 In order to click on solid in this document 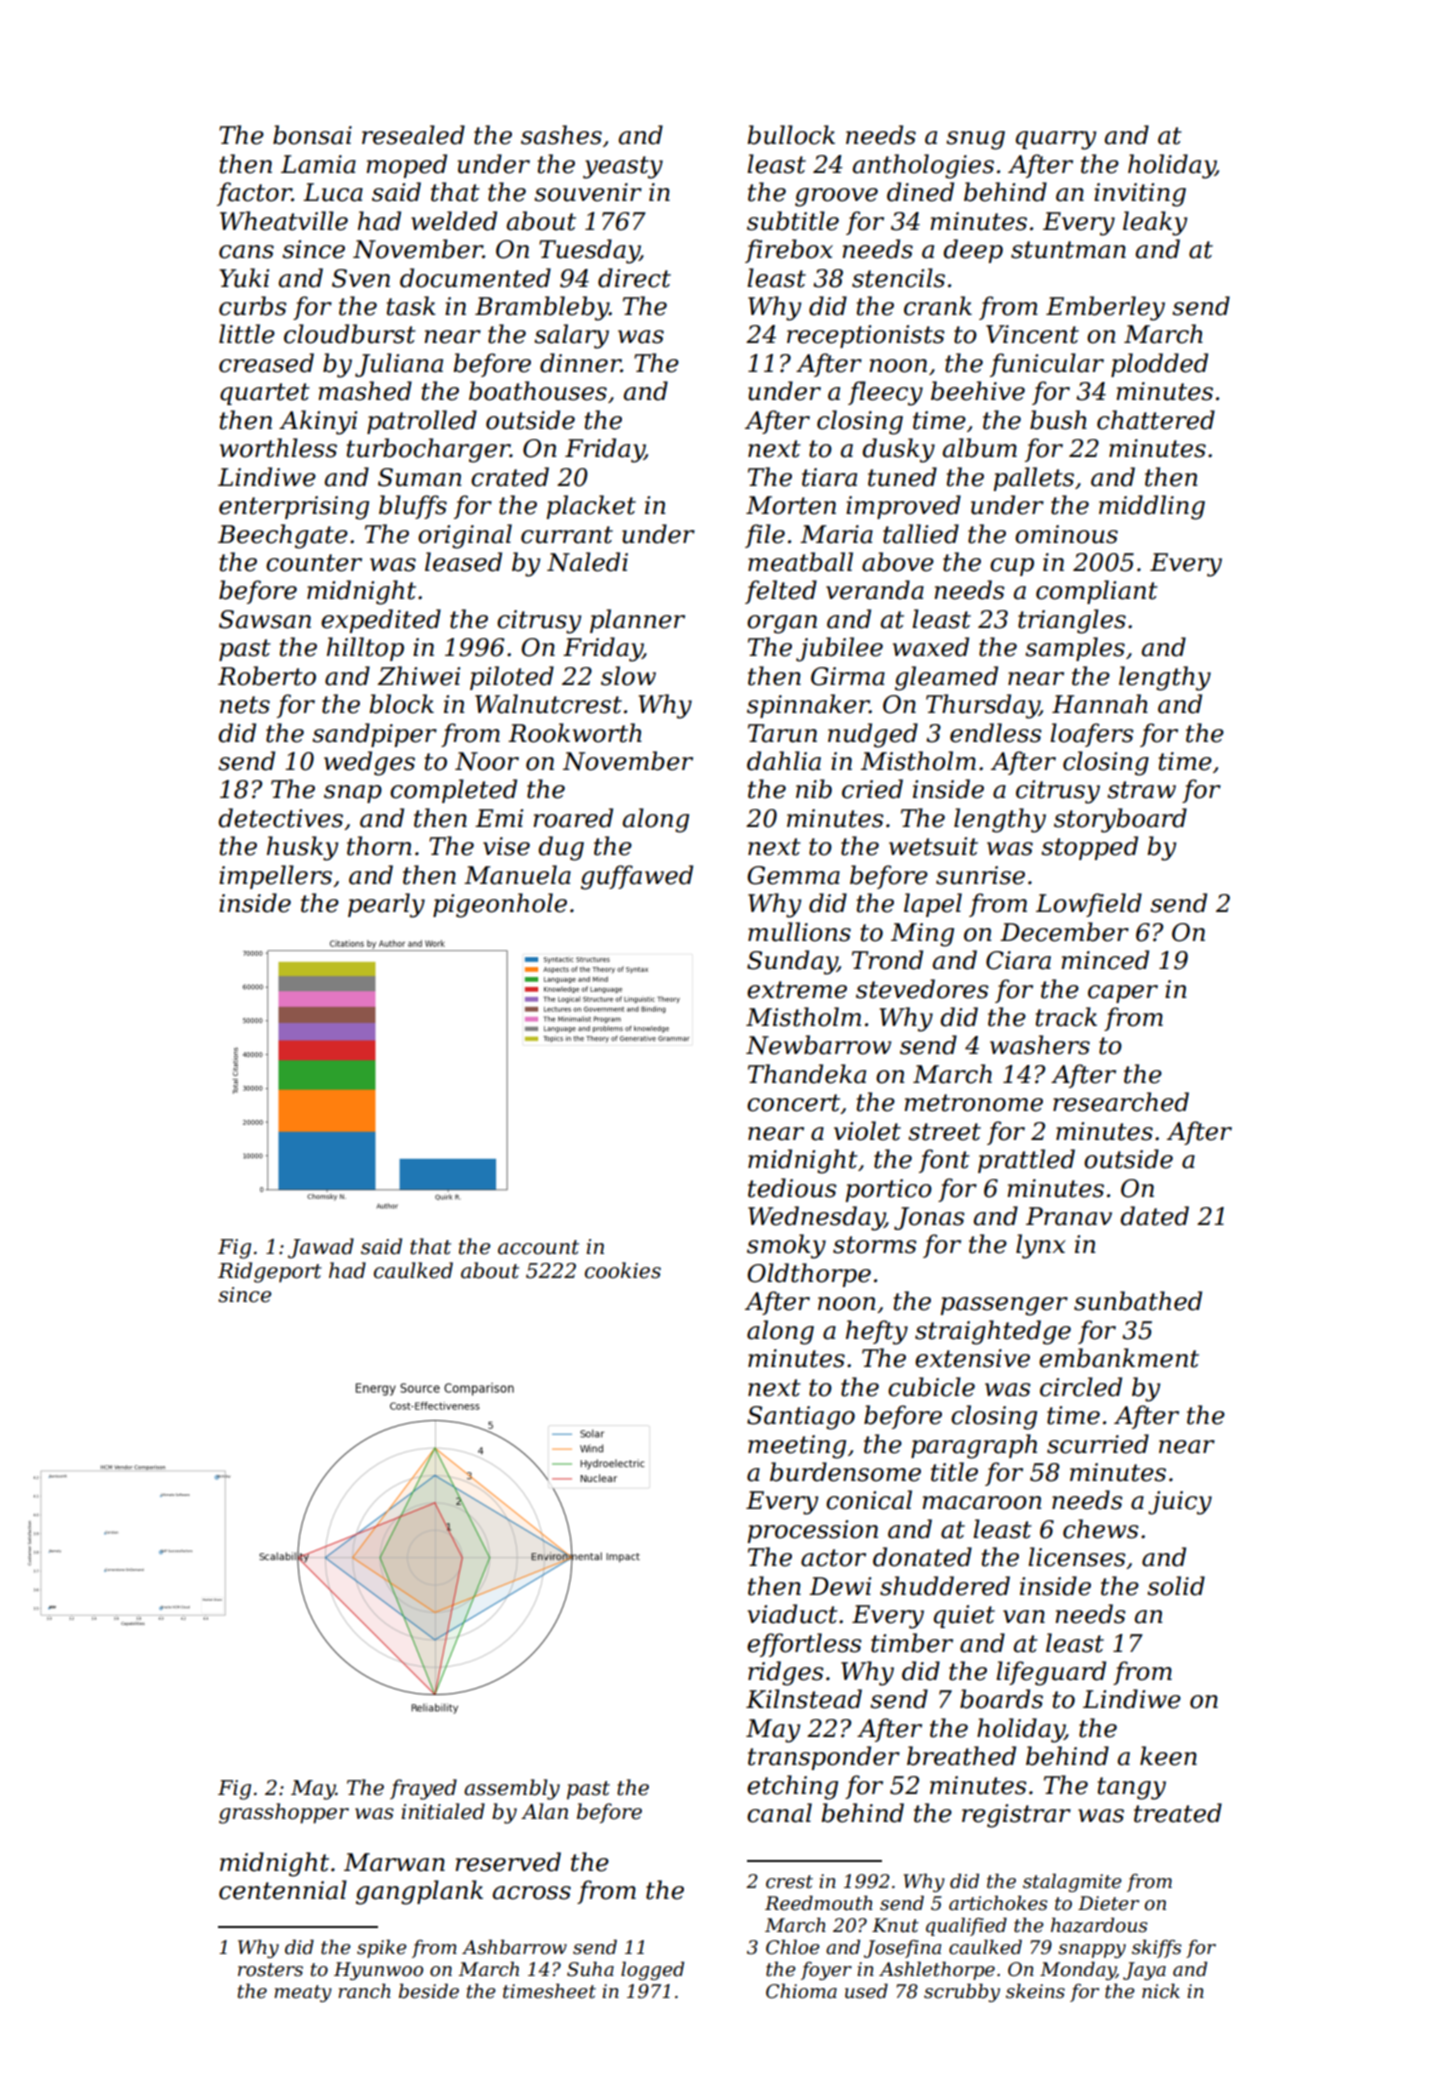, I will do `click(1176, 1586)`.
